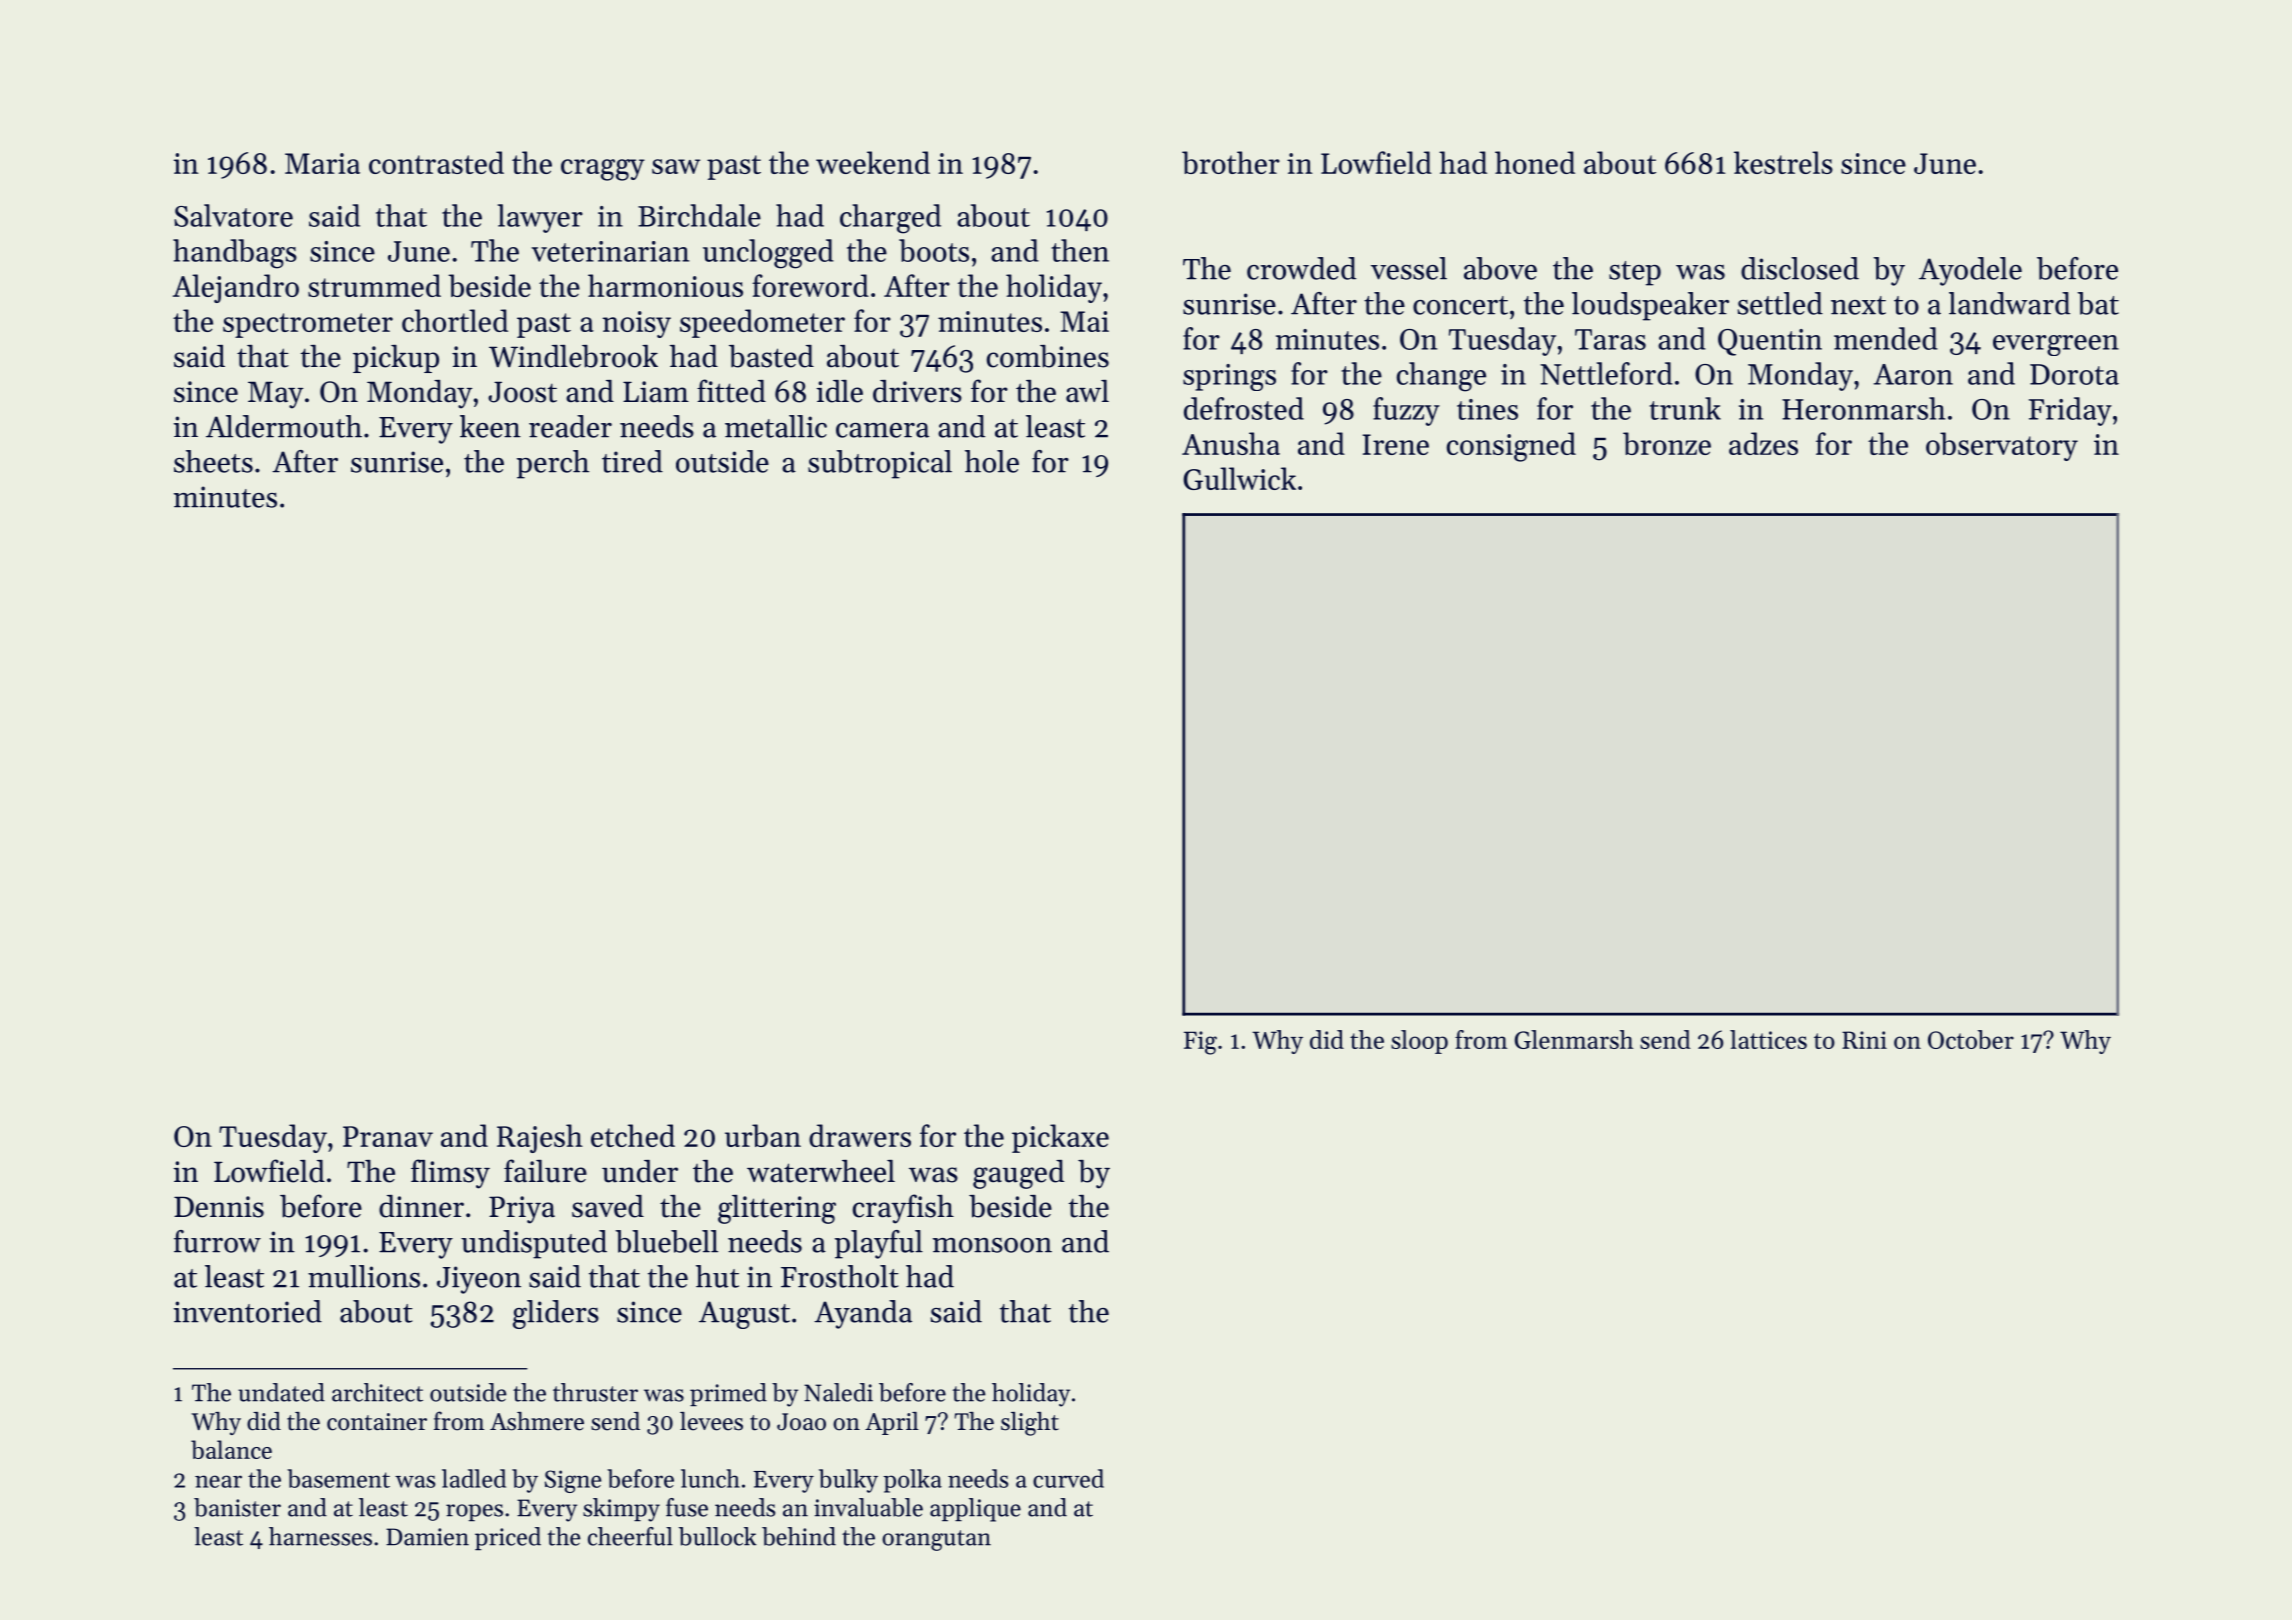  What do you see at coordinates (1060, 1138) in the document?
I see `pickaxe` at bounding box center [1060, 1138].
